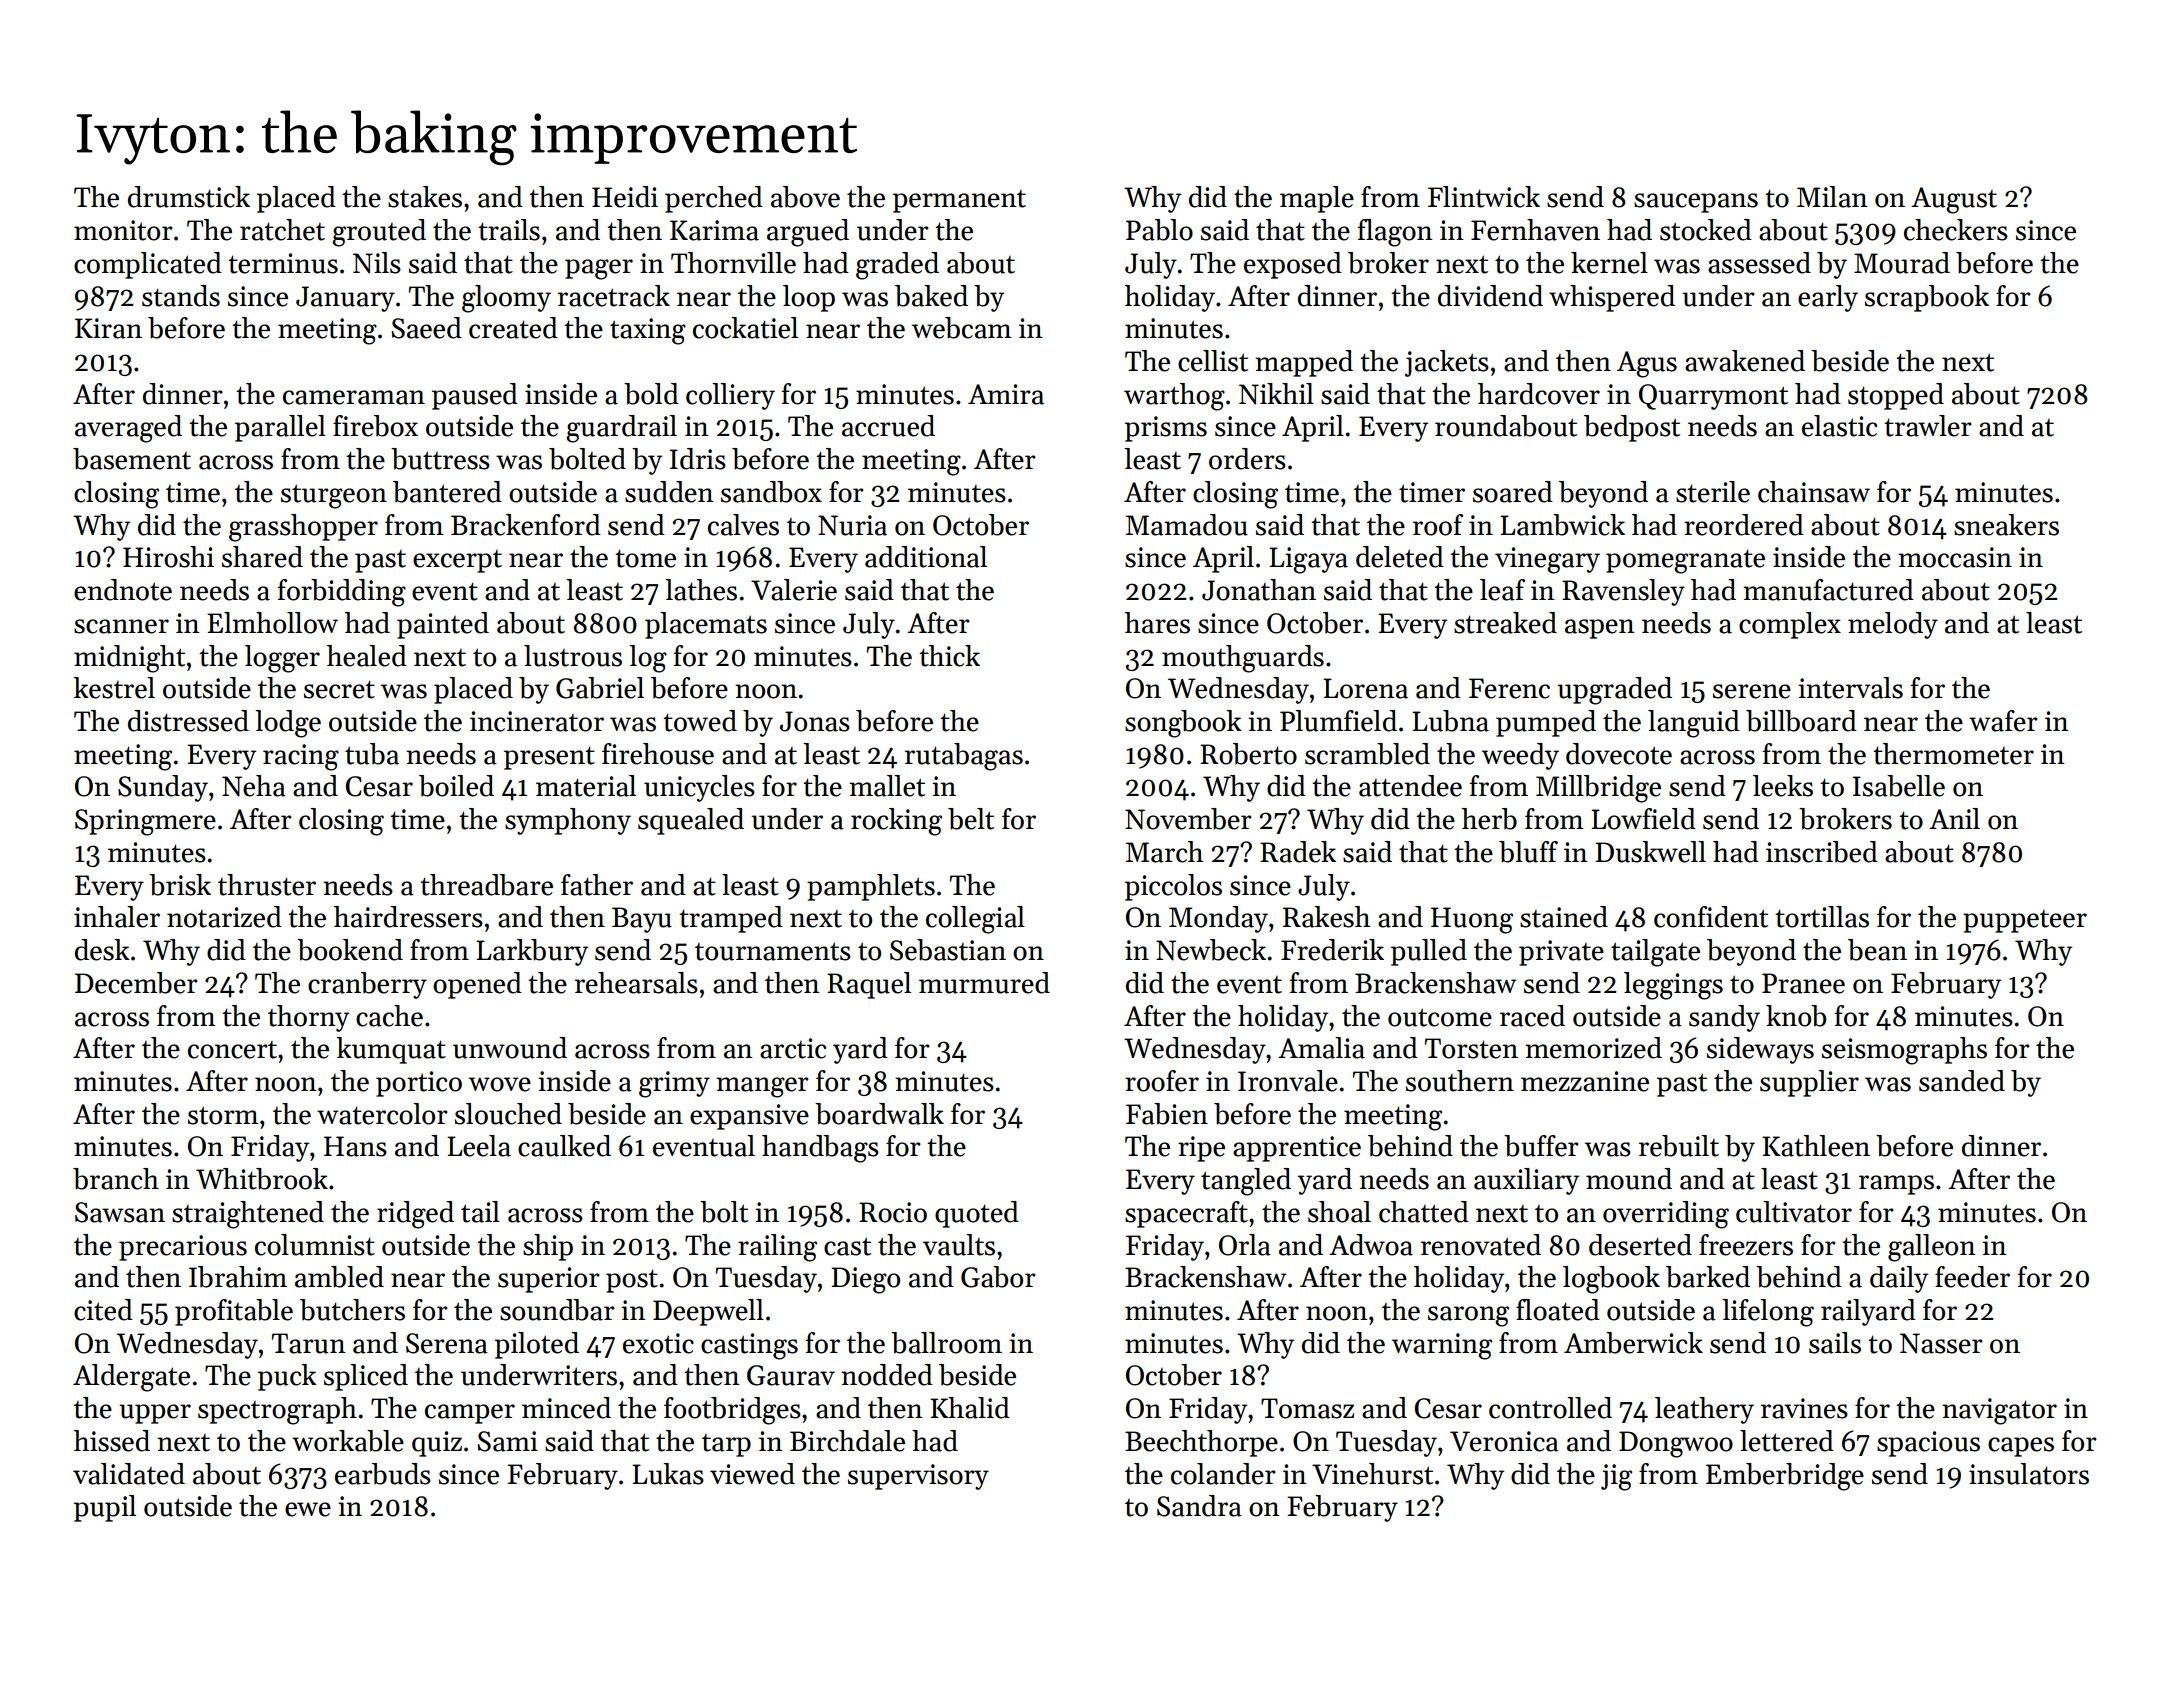  I want to click on flagon, so click(1395, 233).
